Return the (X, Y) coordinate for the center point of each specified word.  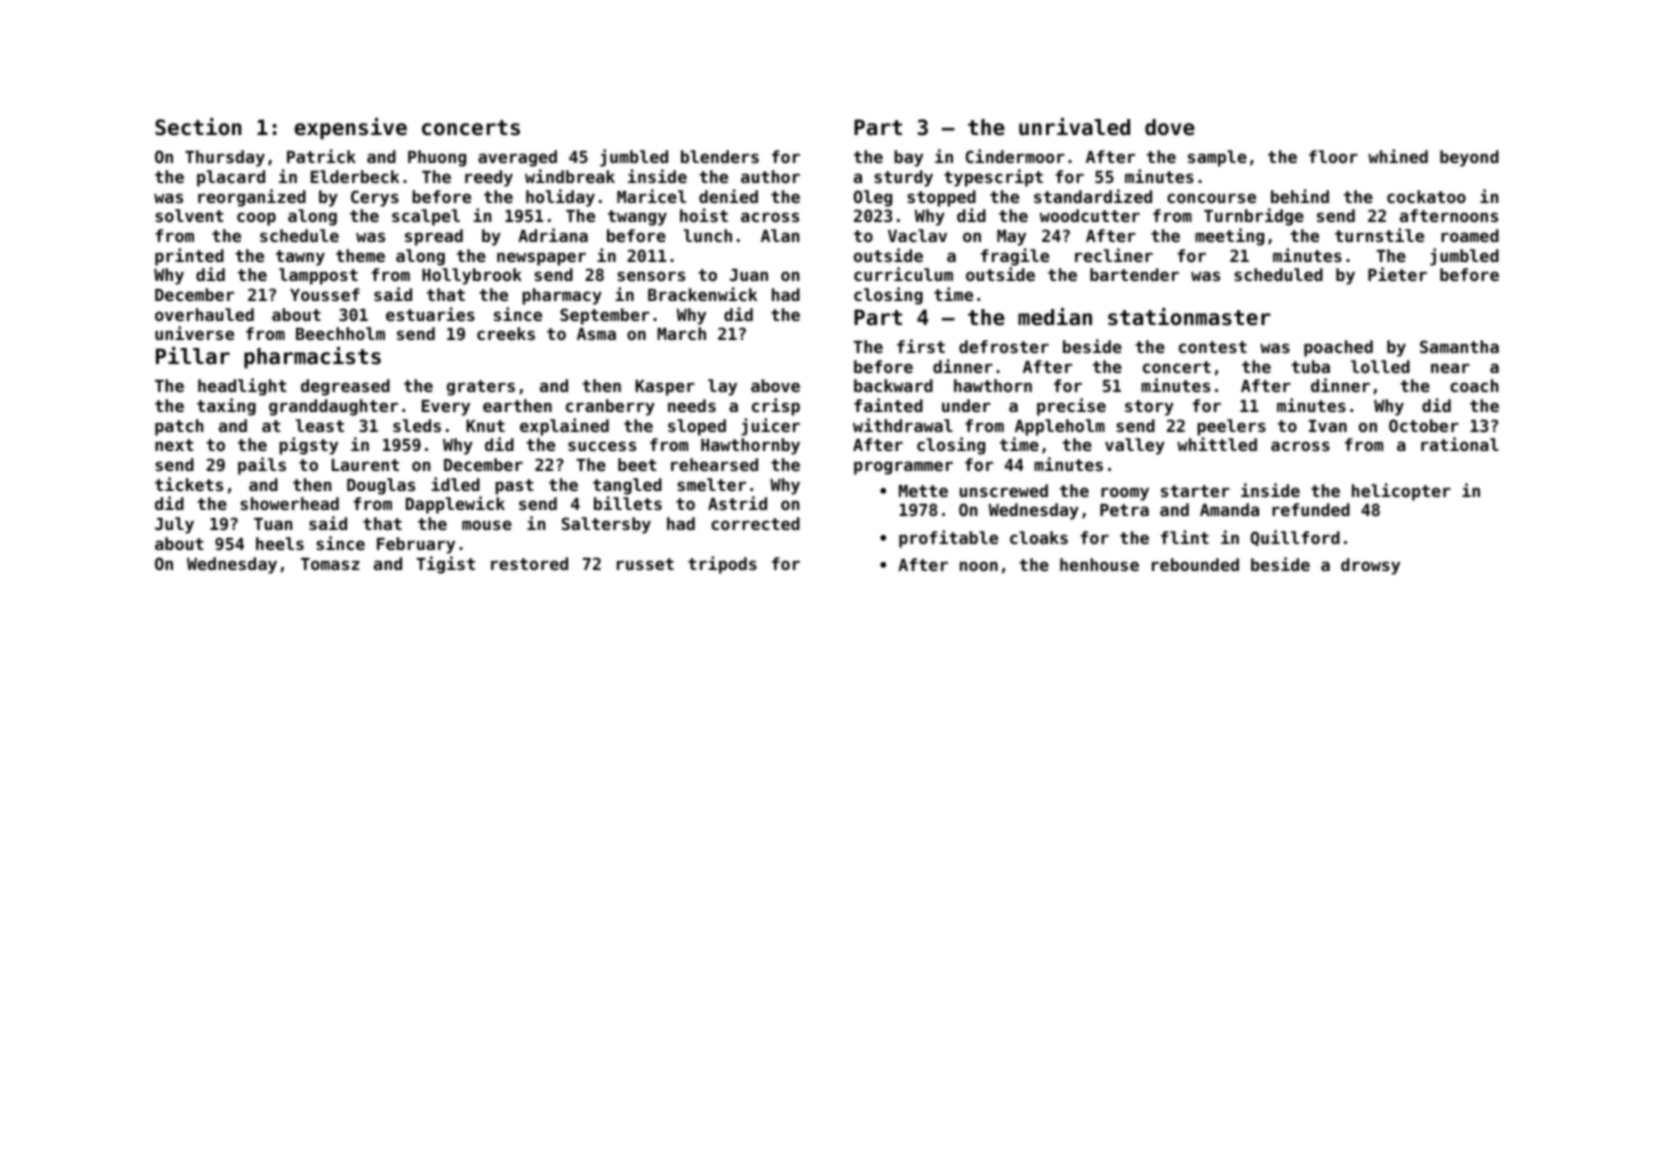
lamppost (318, 276)
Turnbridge (1254, 217)
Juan (749, 275)
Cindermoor (1015, 156)
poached (1338, 348)
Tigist (445, 565)
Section (198, 127)
